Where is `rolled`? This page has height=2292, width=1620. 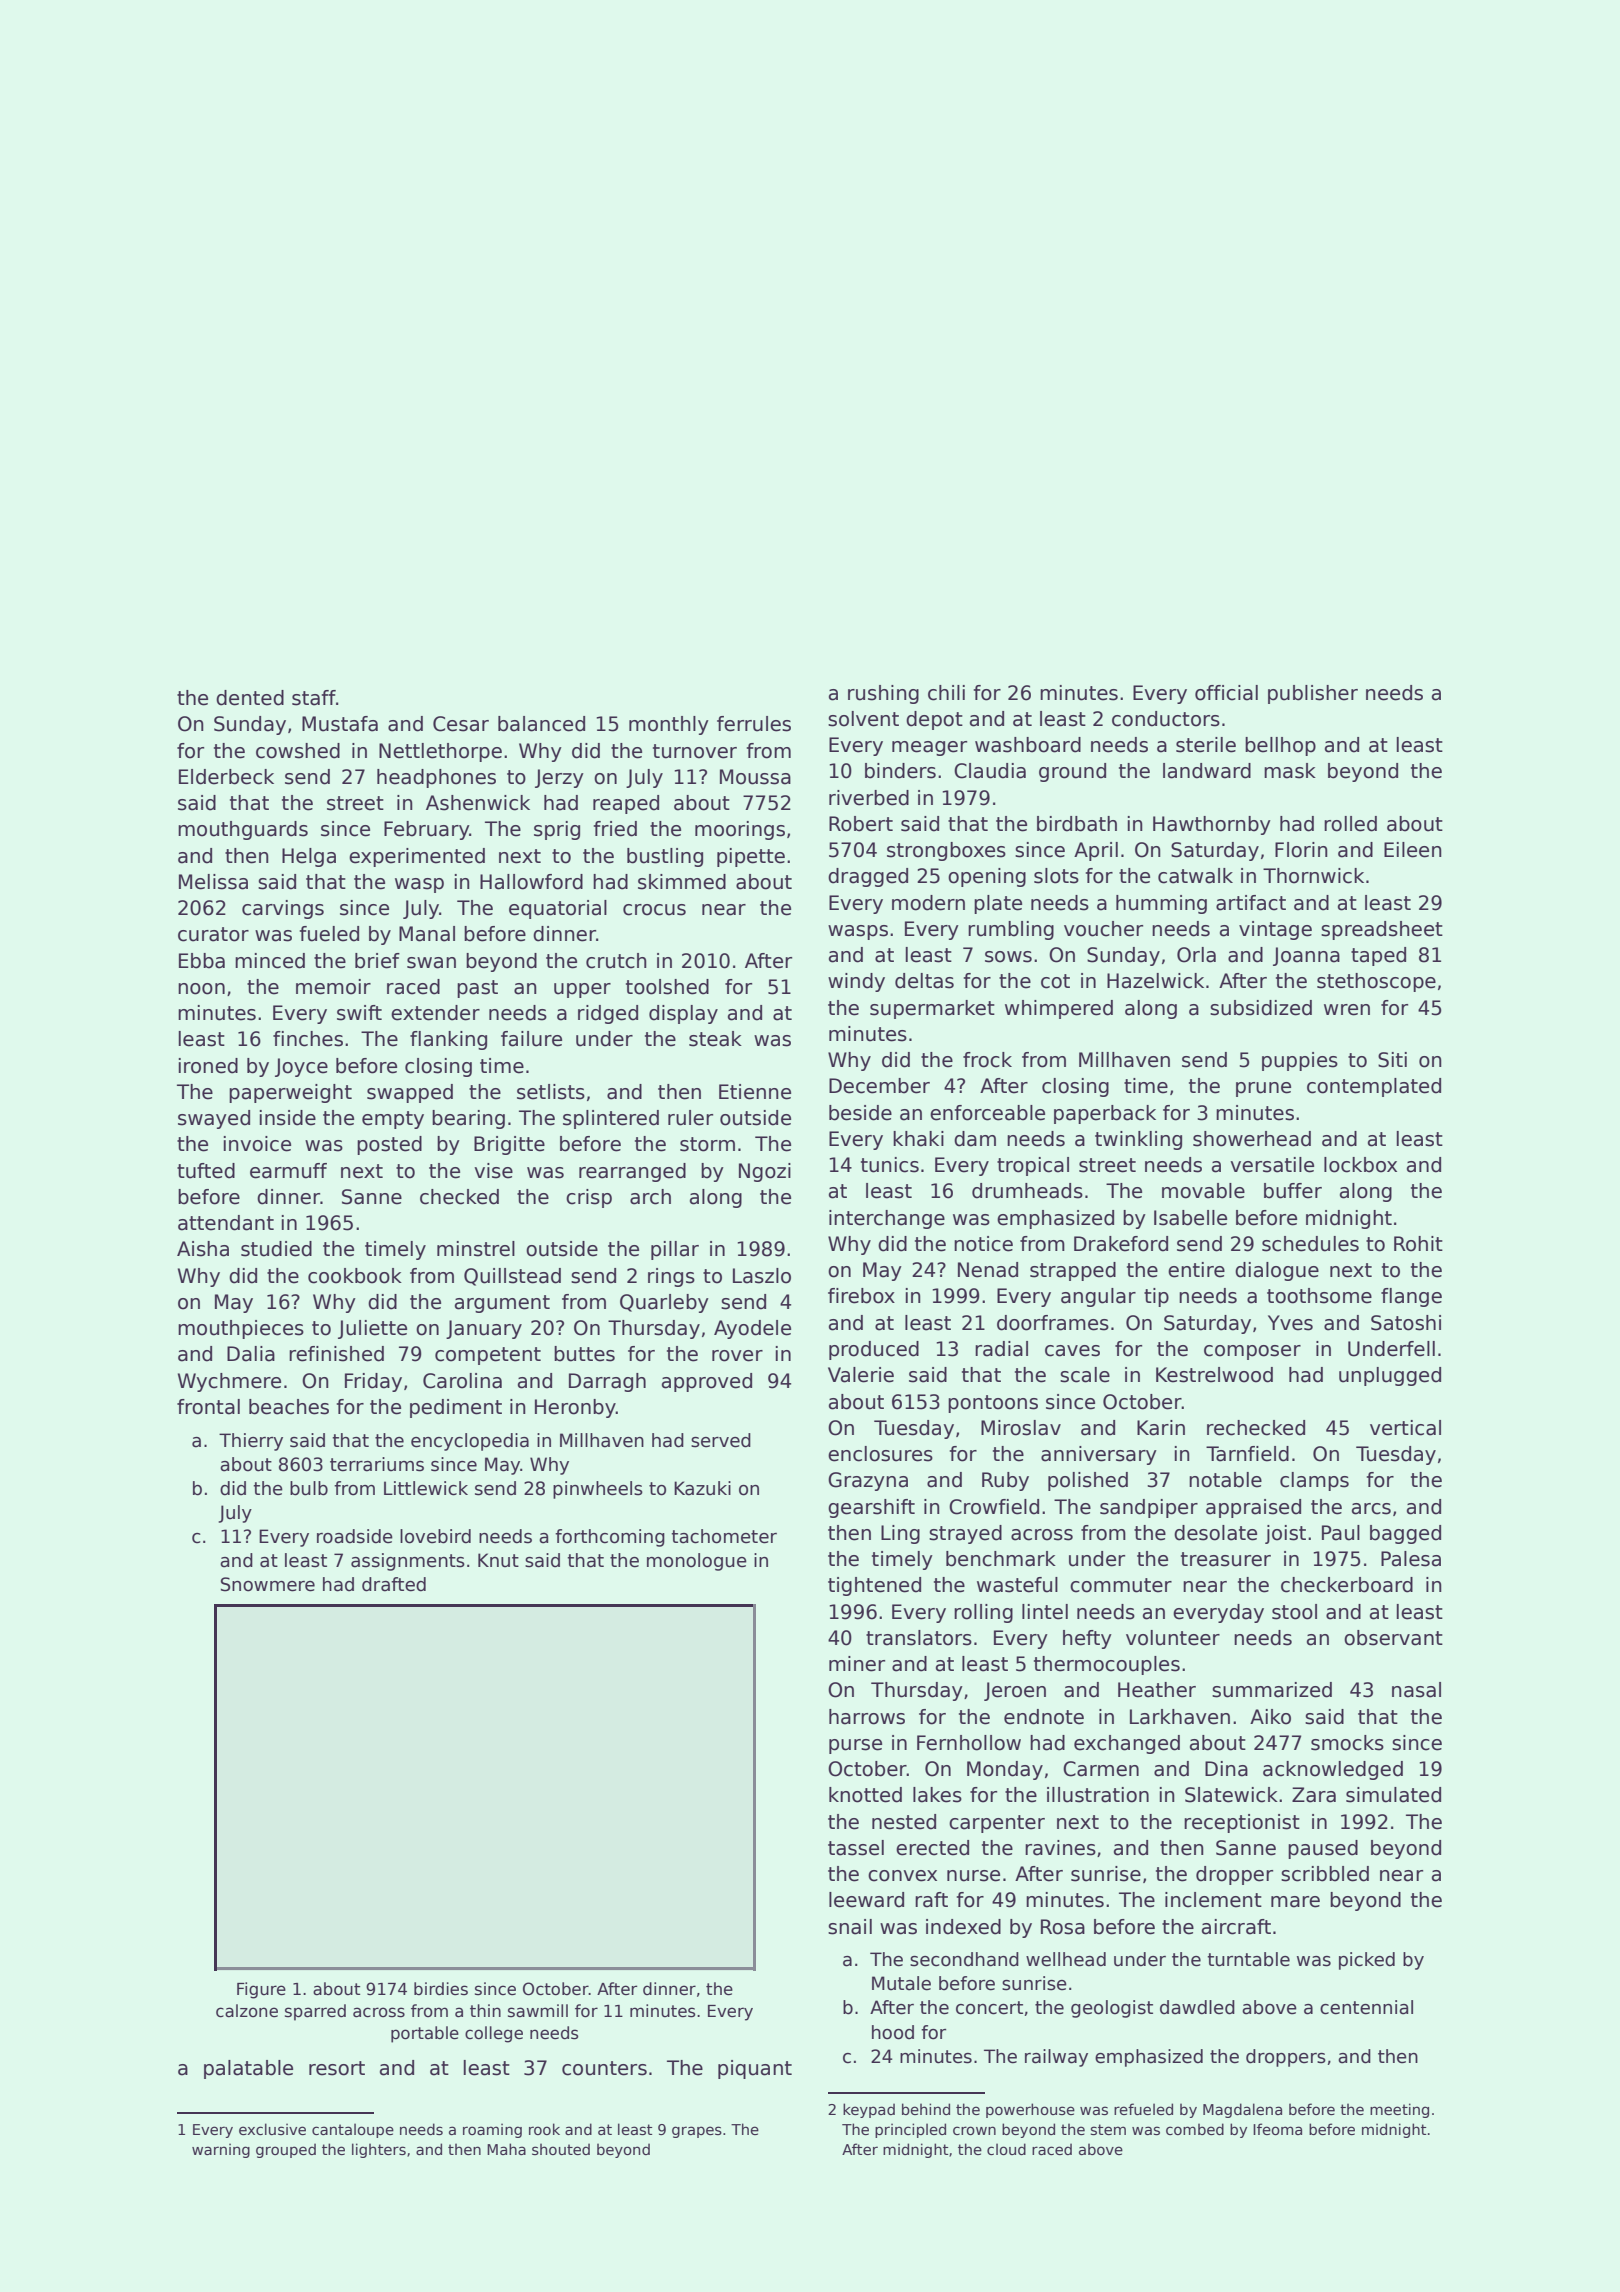
rolled is located at coordinates (1350, 824).
